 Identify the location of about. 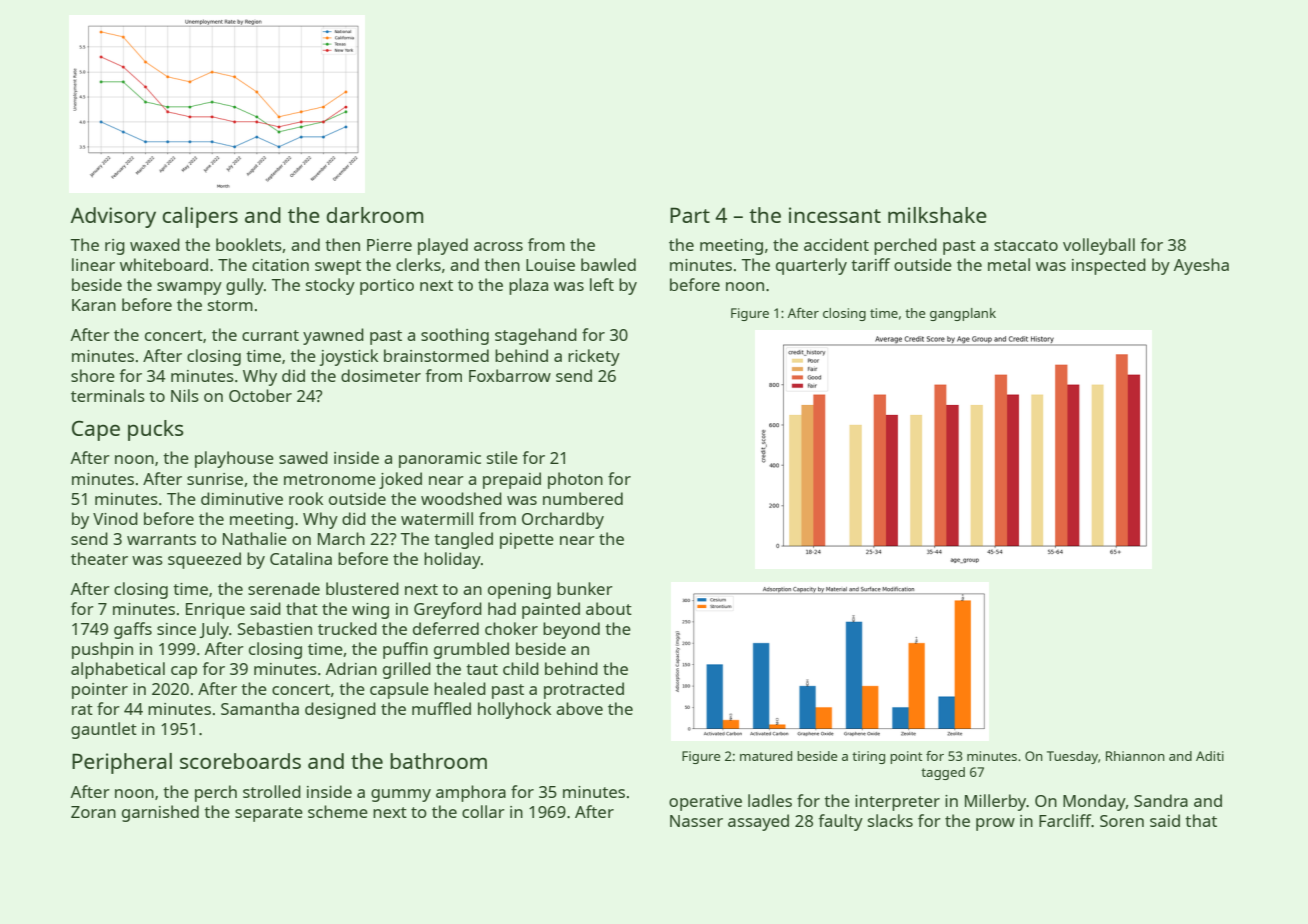
(609, 608).
